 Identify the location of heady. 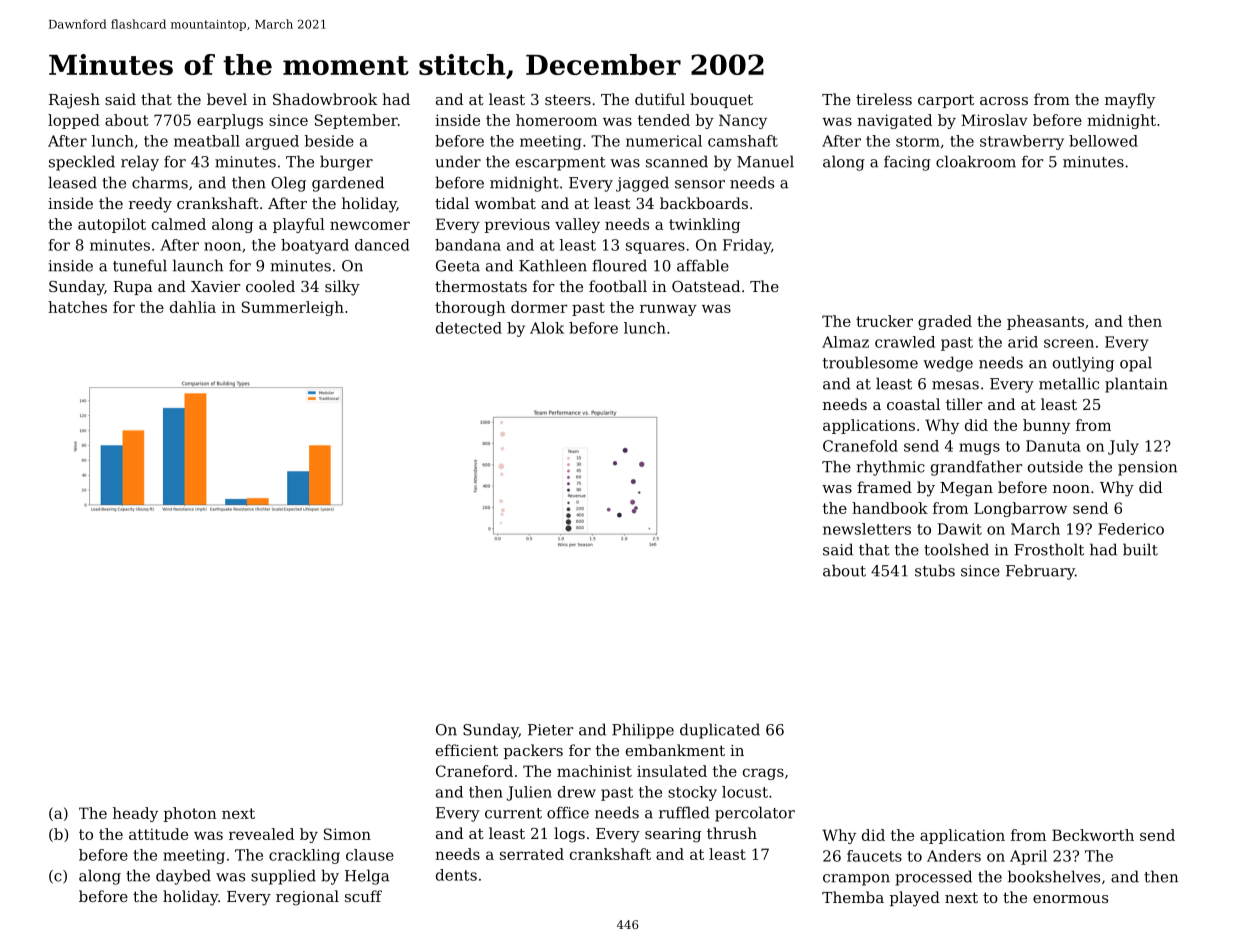
(135, 814).
